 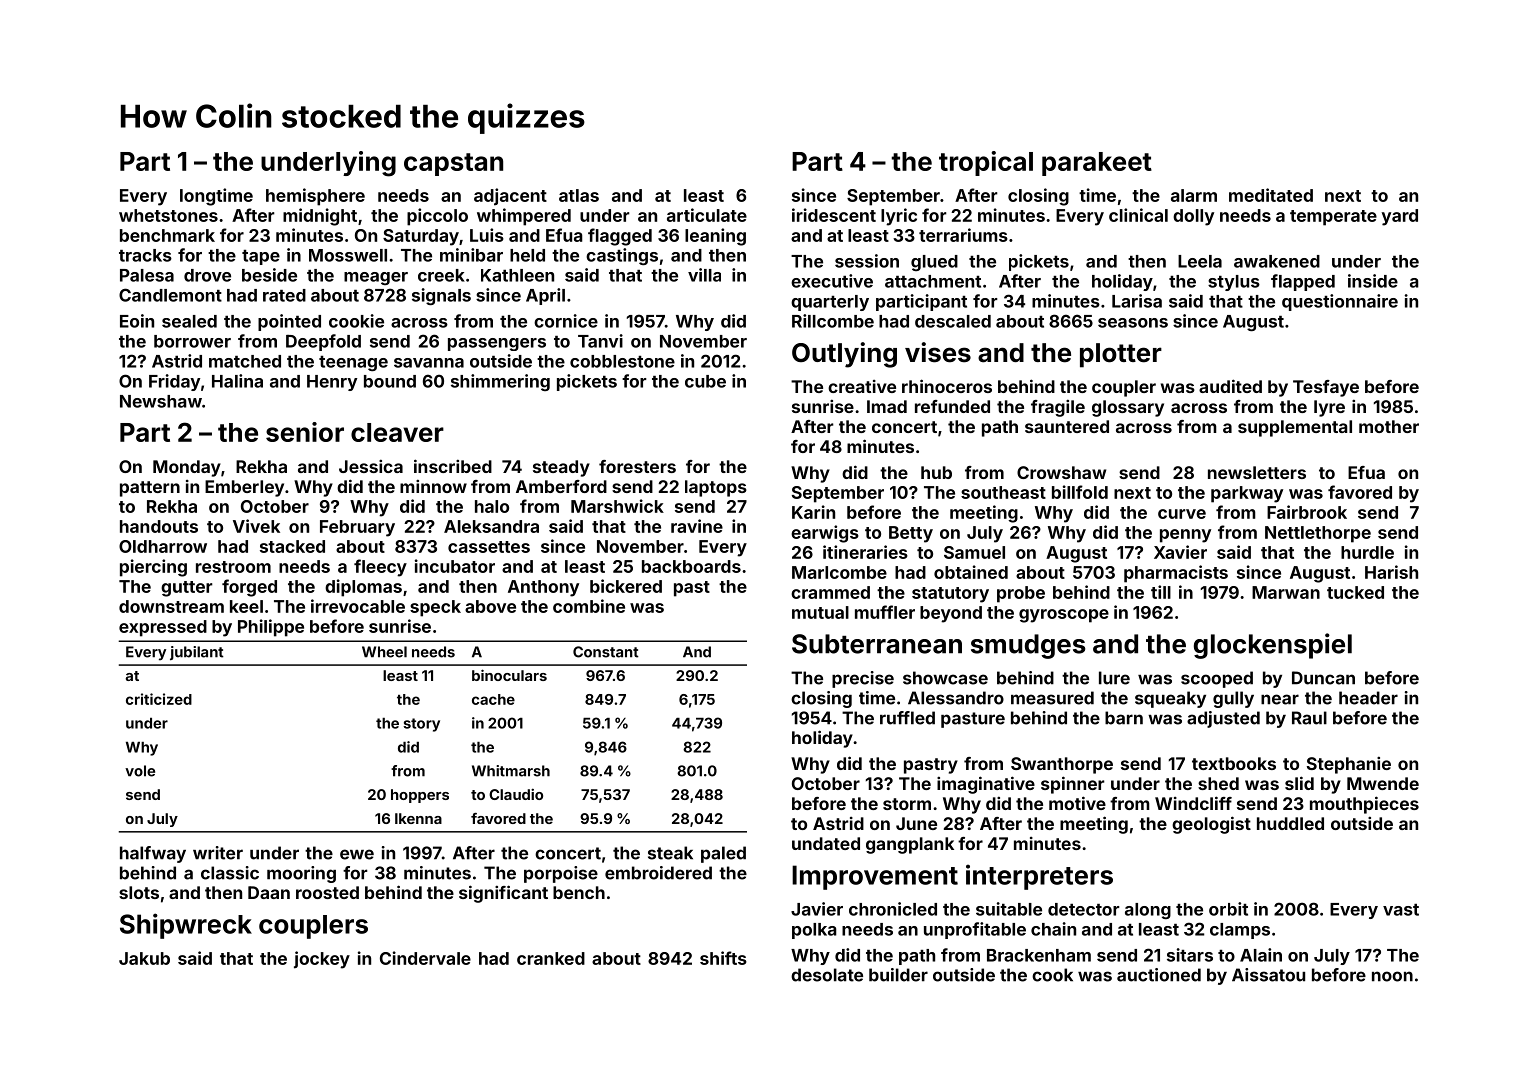 I want to click on hemisphere, so click(x=315, y=197).
